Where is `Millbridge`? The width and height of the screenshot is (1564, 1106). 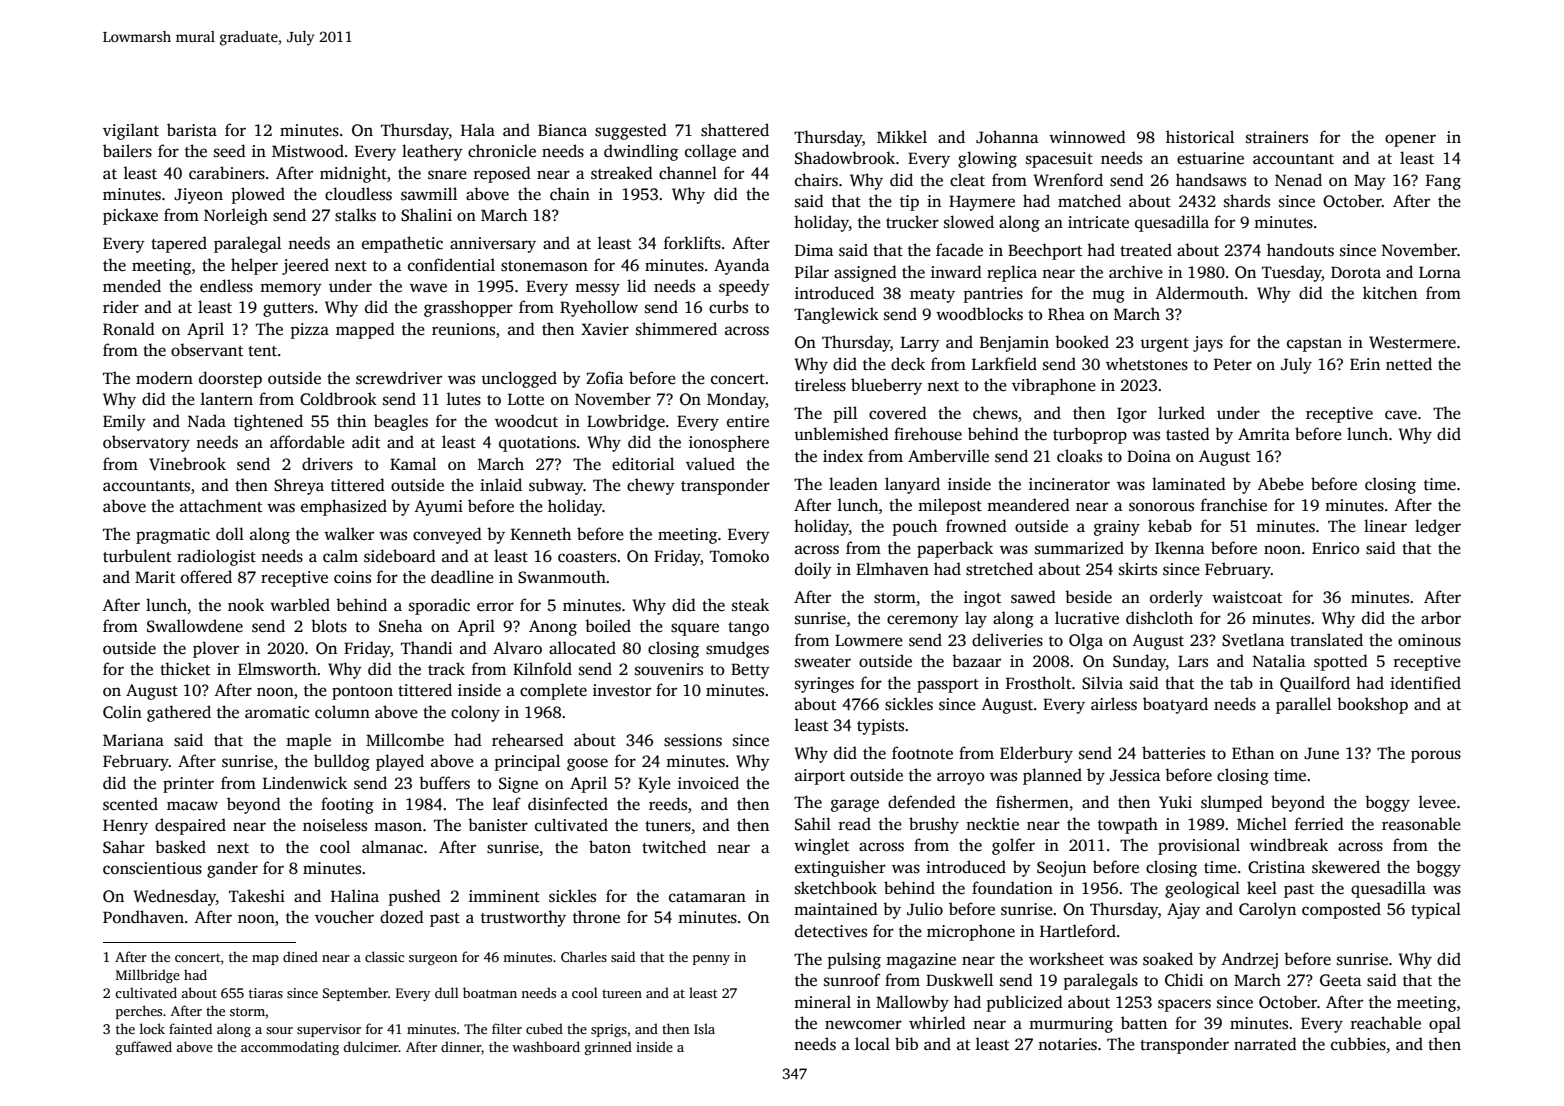 Millbridge is located at coordinates (148, 976).
